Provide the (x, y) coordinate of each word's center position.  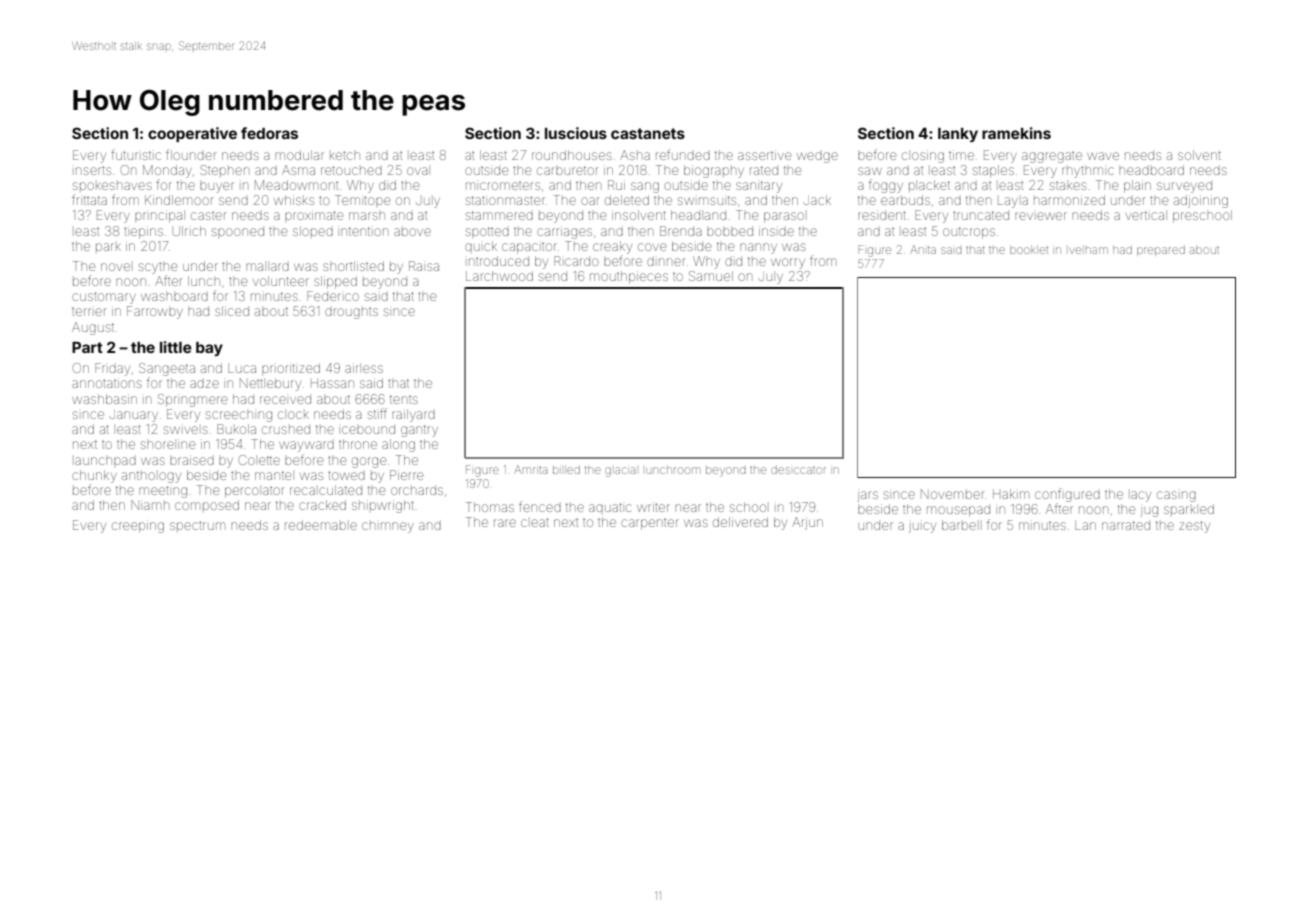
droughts (351, 313)
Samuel (711, 276)
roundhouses (572, 155)
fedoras (269, 133)
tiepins (143, 232)
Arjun (807, 523)
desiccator (798, 469)
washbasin (104, 399)
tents (404, 399)
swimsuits (707, 200)
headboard (1151, 170)
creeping (138, 526)
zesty (1194, 527)
